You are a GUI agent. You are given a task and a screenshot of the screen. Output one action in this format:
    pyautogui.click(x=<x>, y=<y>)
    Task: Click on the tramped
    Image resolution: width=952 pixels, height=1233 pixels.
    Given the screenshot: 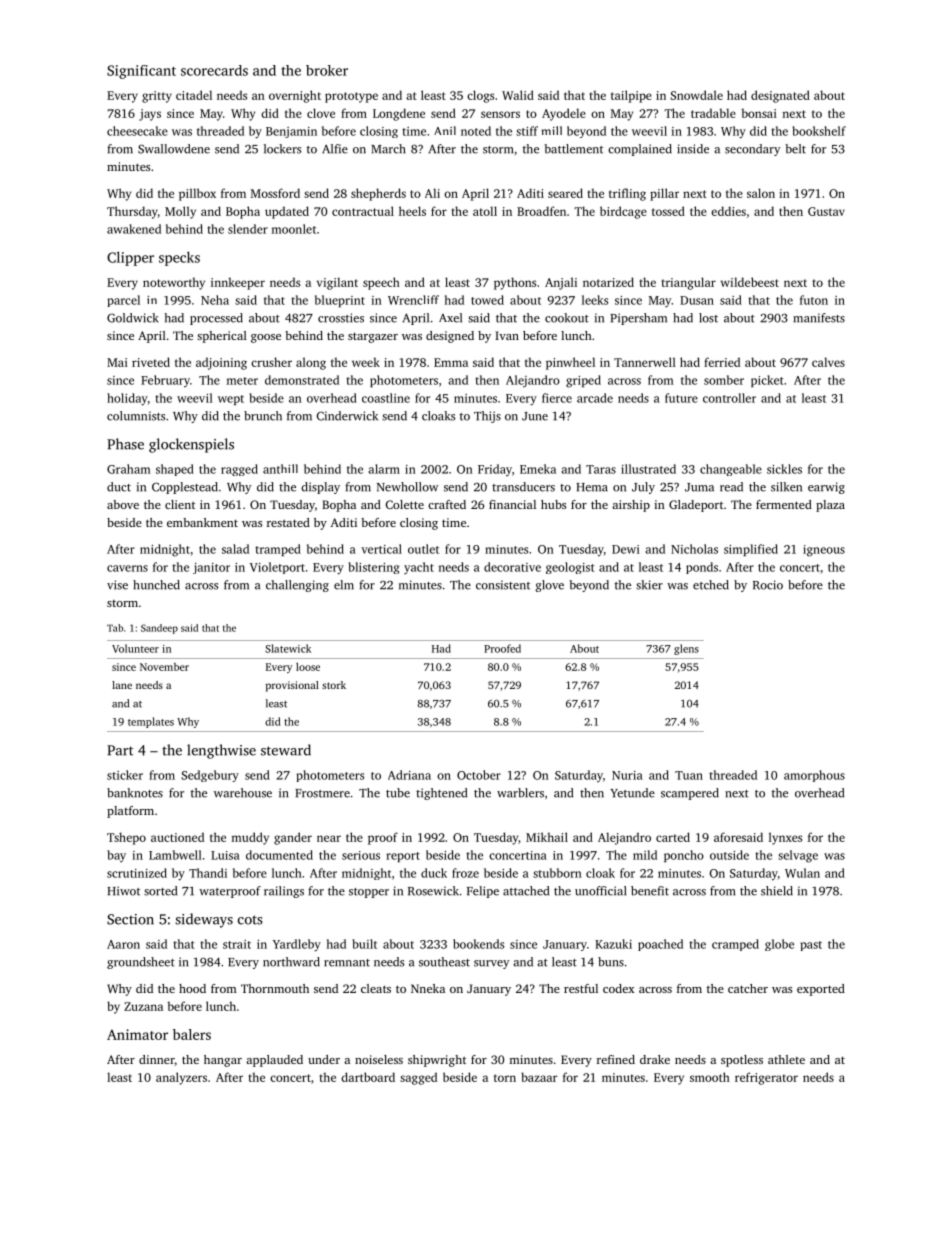 What is the action you would take?
    pyautogui.click(x=278, y=550)
